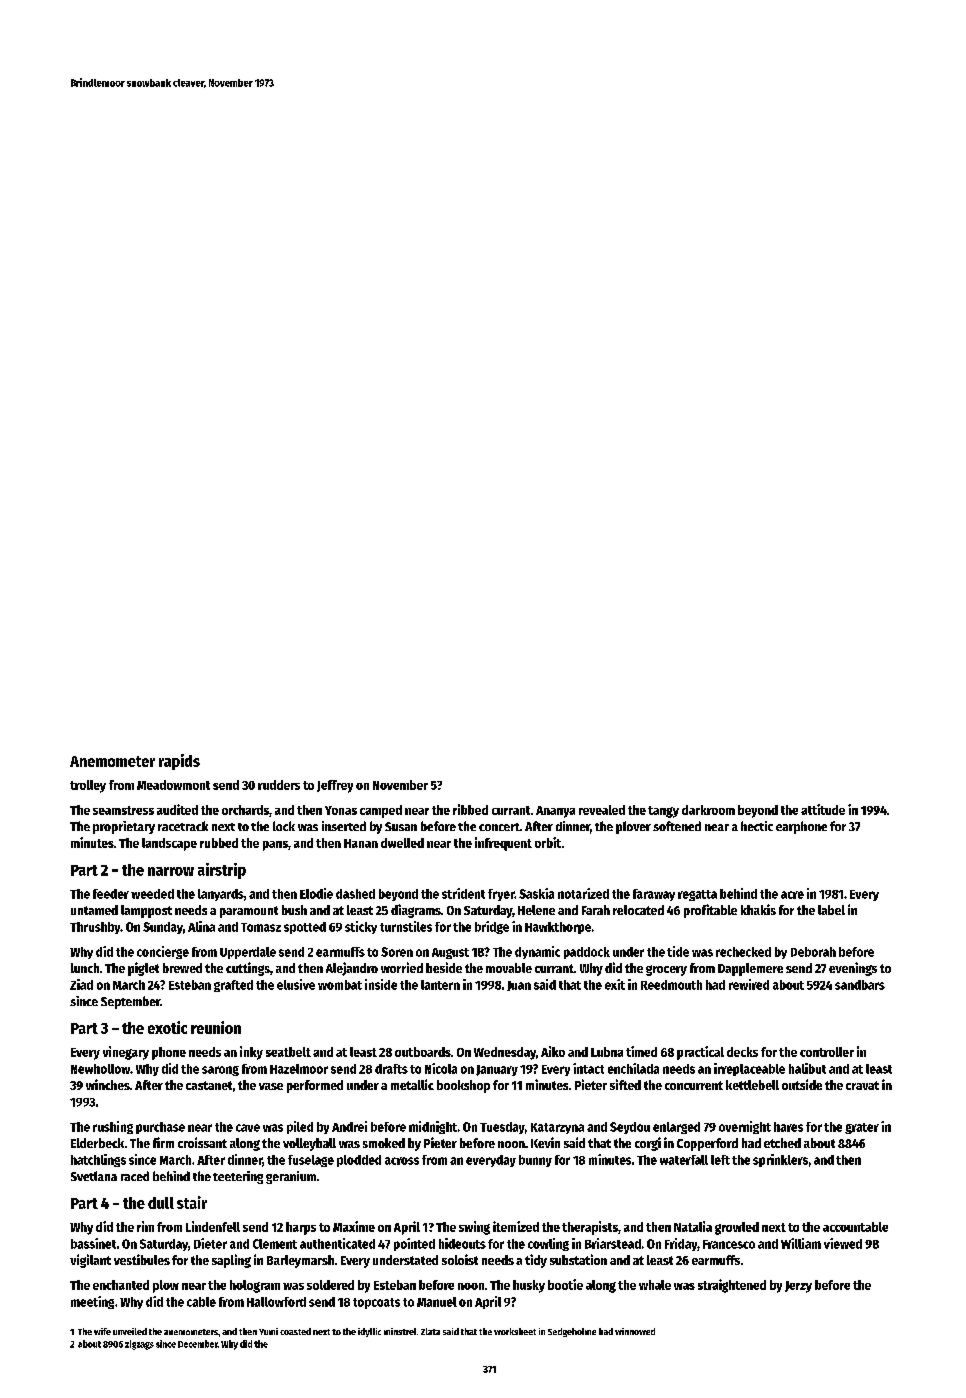 The height and width of the image is (1398, 966). Describe the element at coordinates (492, 927) in the image. I see `bridge` at that location.
